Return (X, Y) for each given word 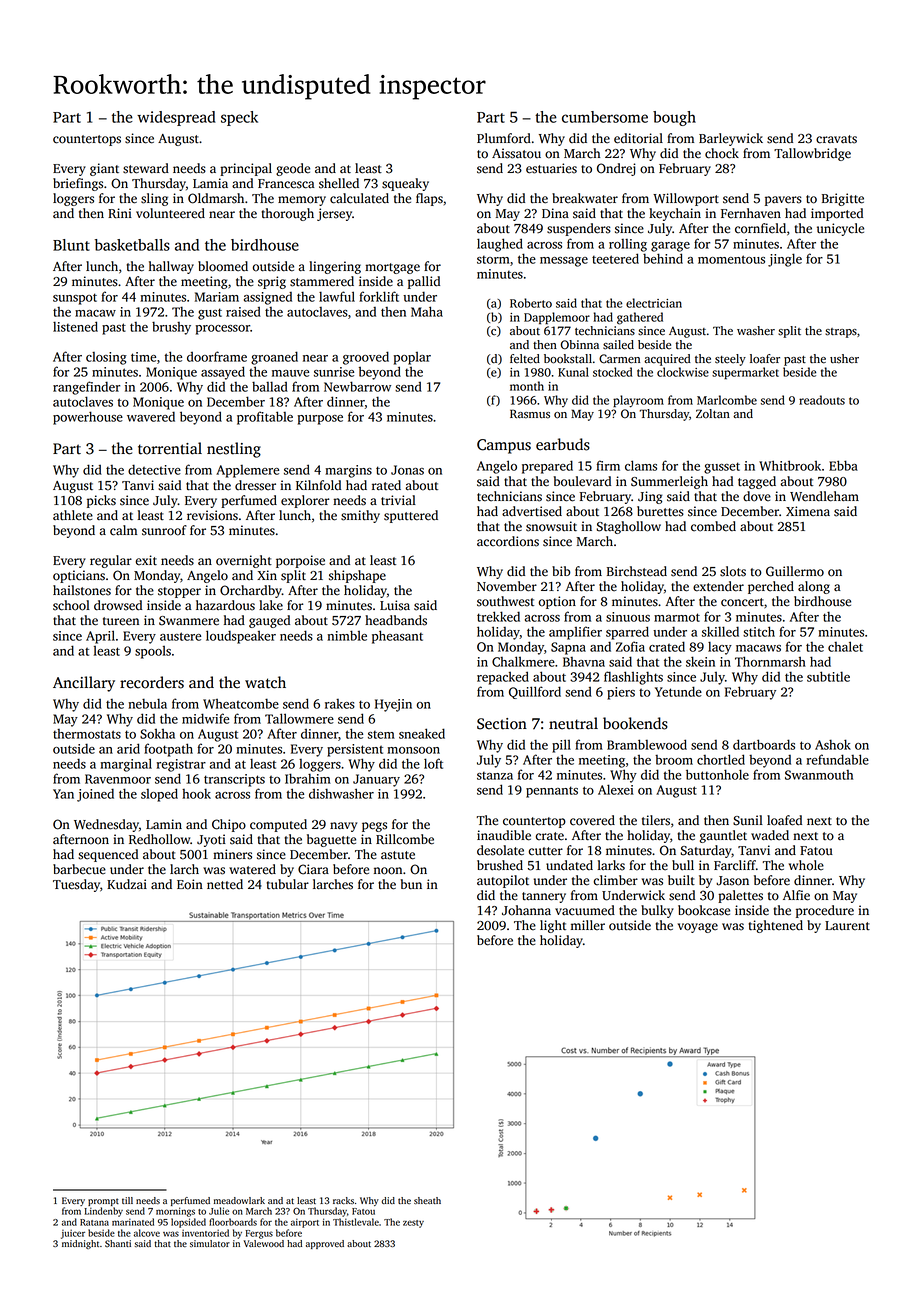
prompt (103, 1202)
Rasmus (530, 414)
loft (433, 763)
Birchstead (637, 571)
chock (722, 153)
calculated (359, 198)
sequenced (108, 855)
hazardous (225, 605)
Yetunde (678, 691)
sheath (427, 1200)
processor (223, 330)
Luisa (395, 605)
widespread (176, 118)
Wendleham (824, 496)
